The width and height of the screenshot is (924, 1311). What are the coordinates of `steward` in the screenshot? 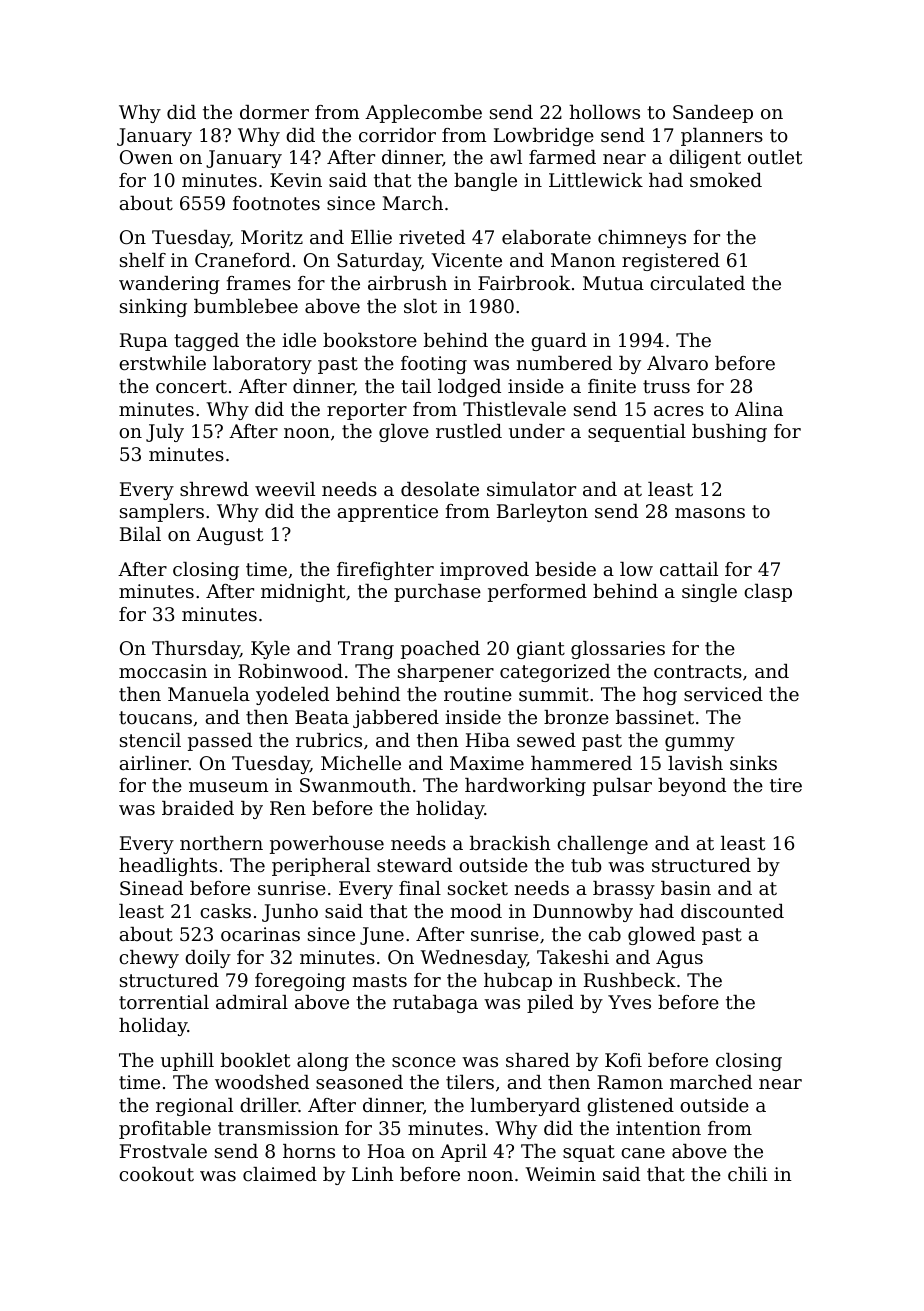 It's located at (414, 865).
